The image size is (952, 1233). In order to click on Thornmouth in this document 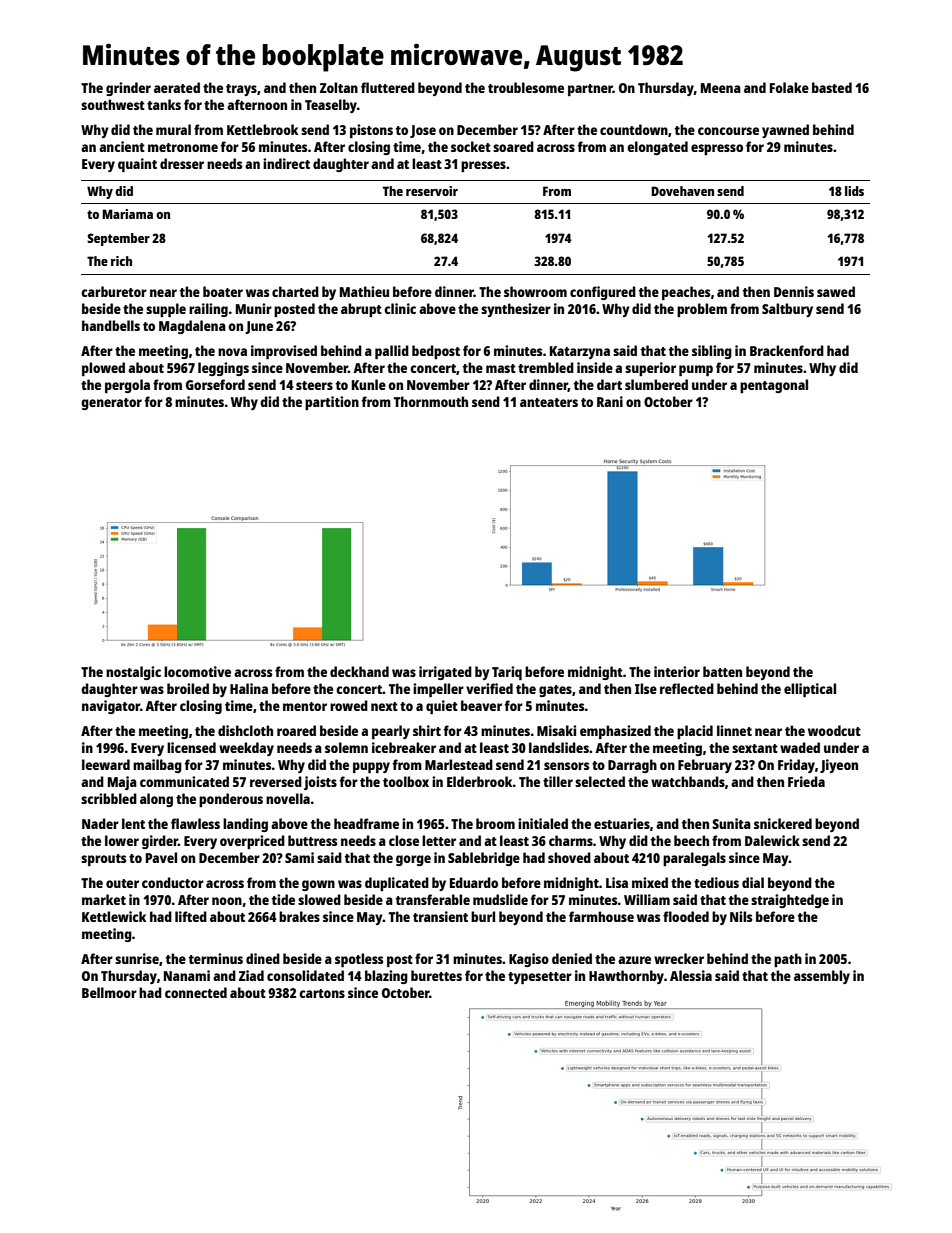, I will do `click(431, 401)`.
